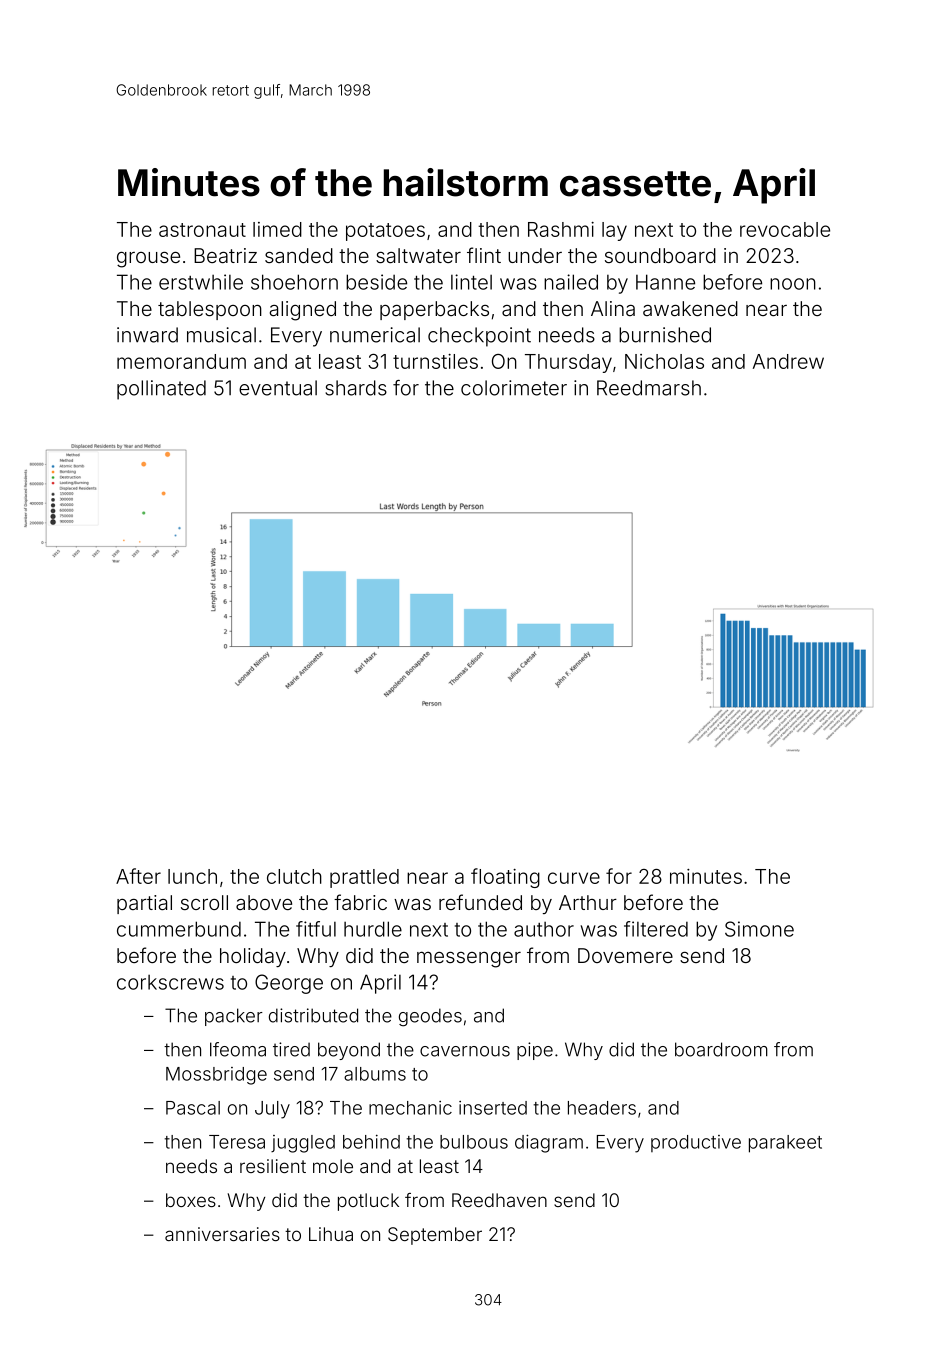  I want to click on boardroom, so click(721, 1049).
